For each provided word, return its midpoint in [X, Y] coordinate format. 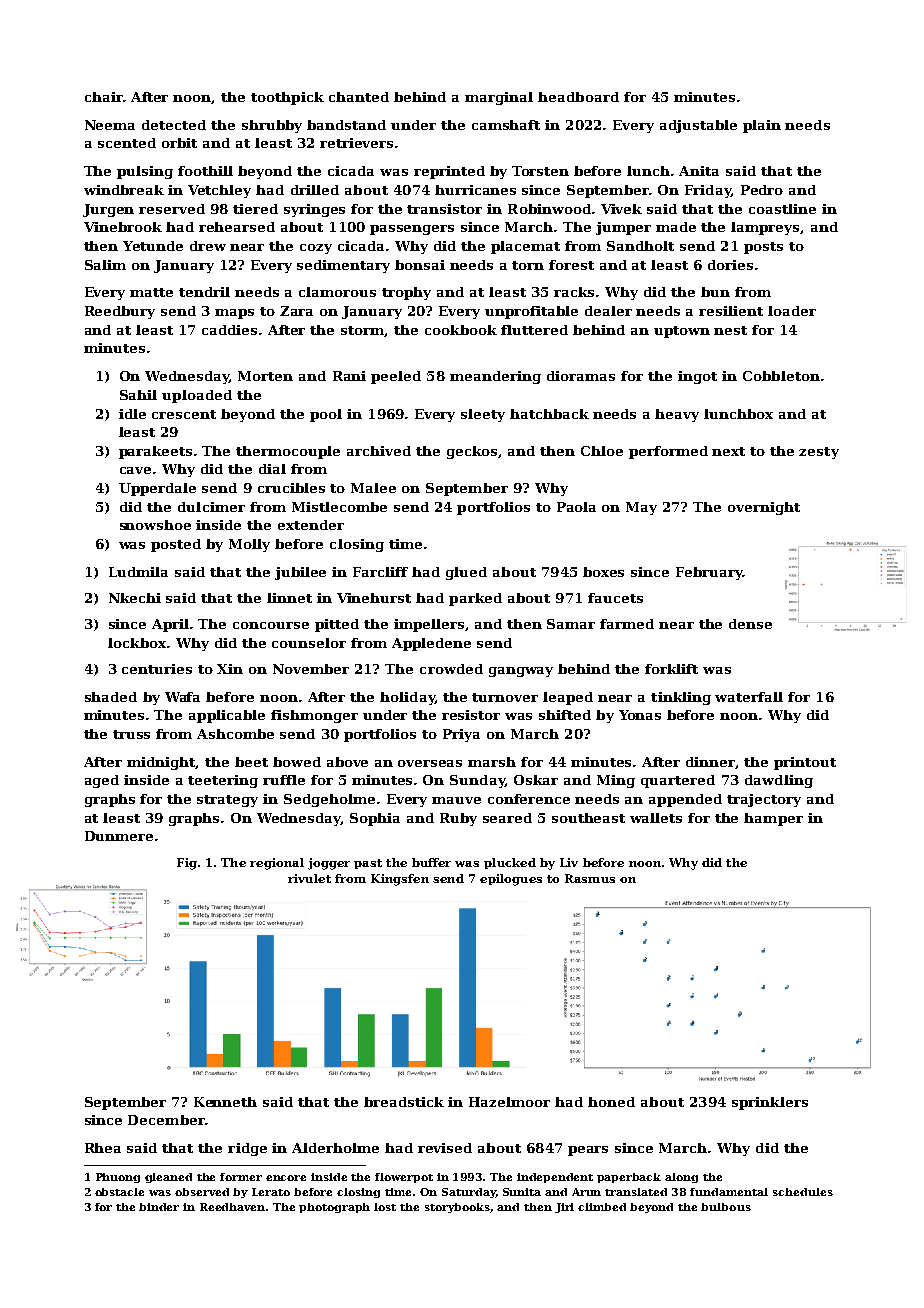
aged [102, 781]
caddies [229, 330]
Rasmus [590, 878]
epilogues [511, 880]
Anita [699, 171]
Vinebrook [123, 227]
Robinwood [549, 209]
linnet [289, 598]
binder [159, 1207]
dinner [710, 762]
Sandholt [640, 246]
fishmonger [314, 716]
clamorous [337, 292]
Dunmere [119, 836]
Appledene [431, 644]
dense [750, 624]
